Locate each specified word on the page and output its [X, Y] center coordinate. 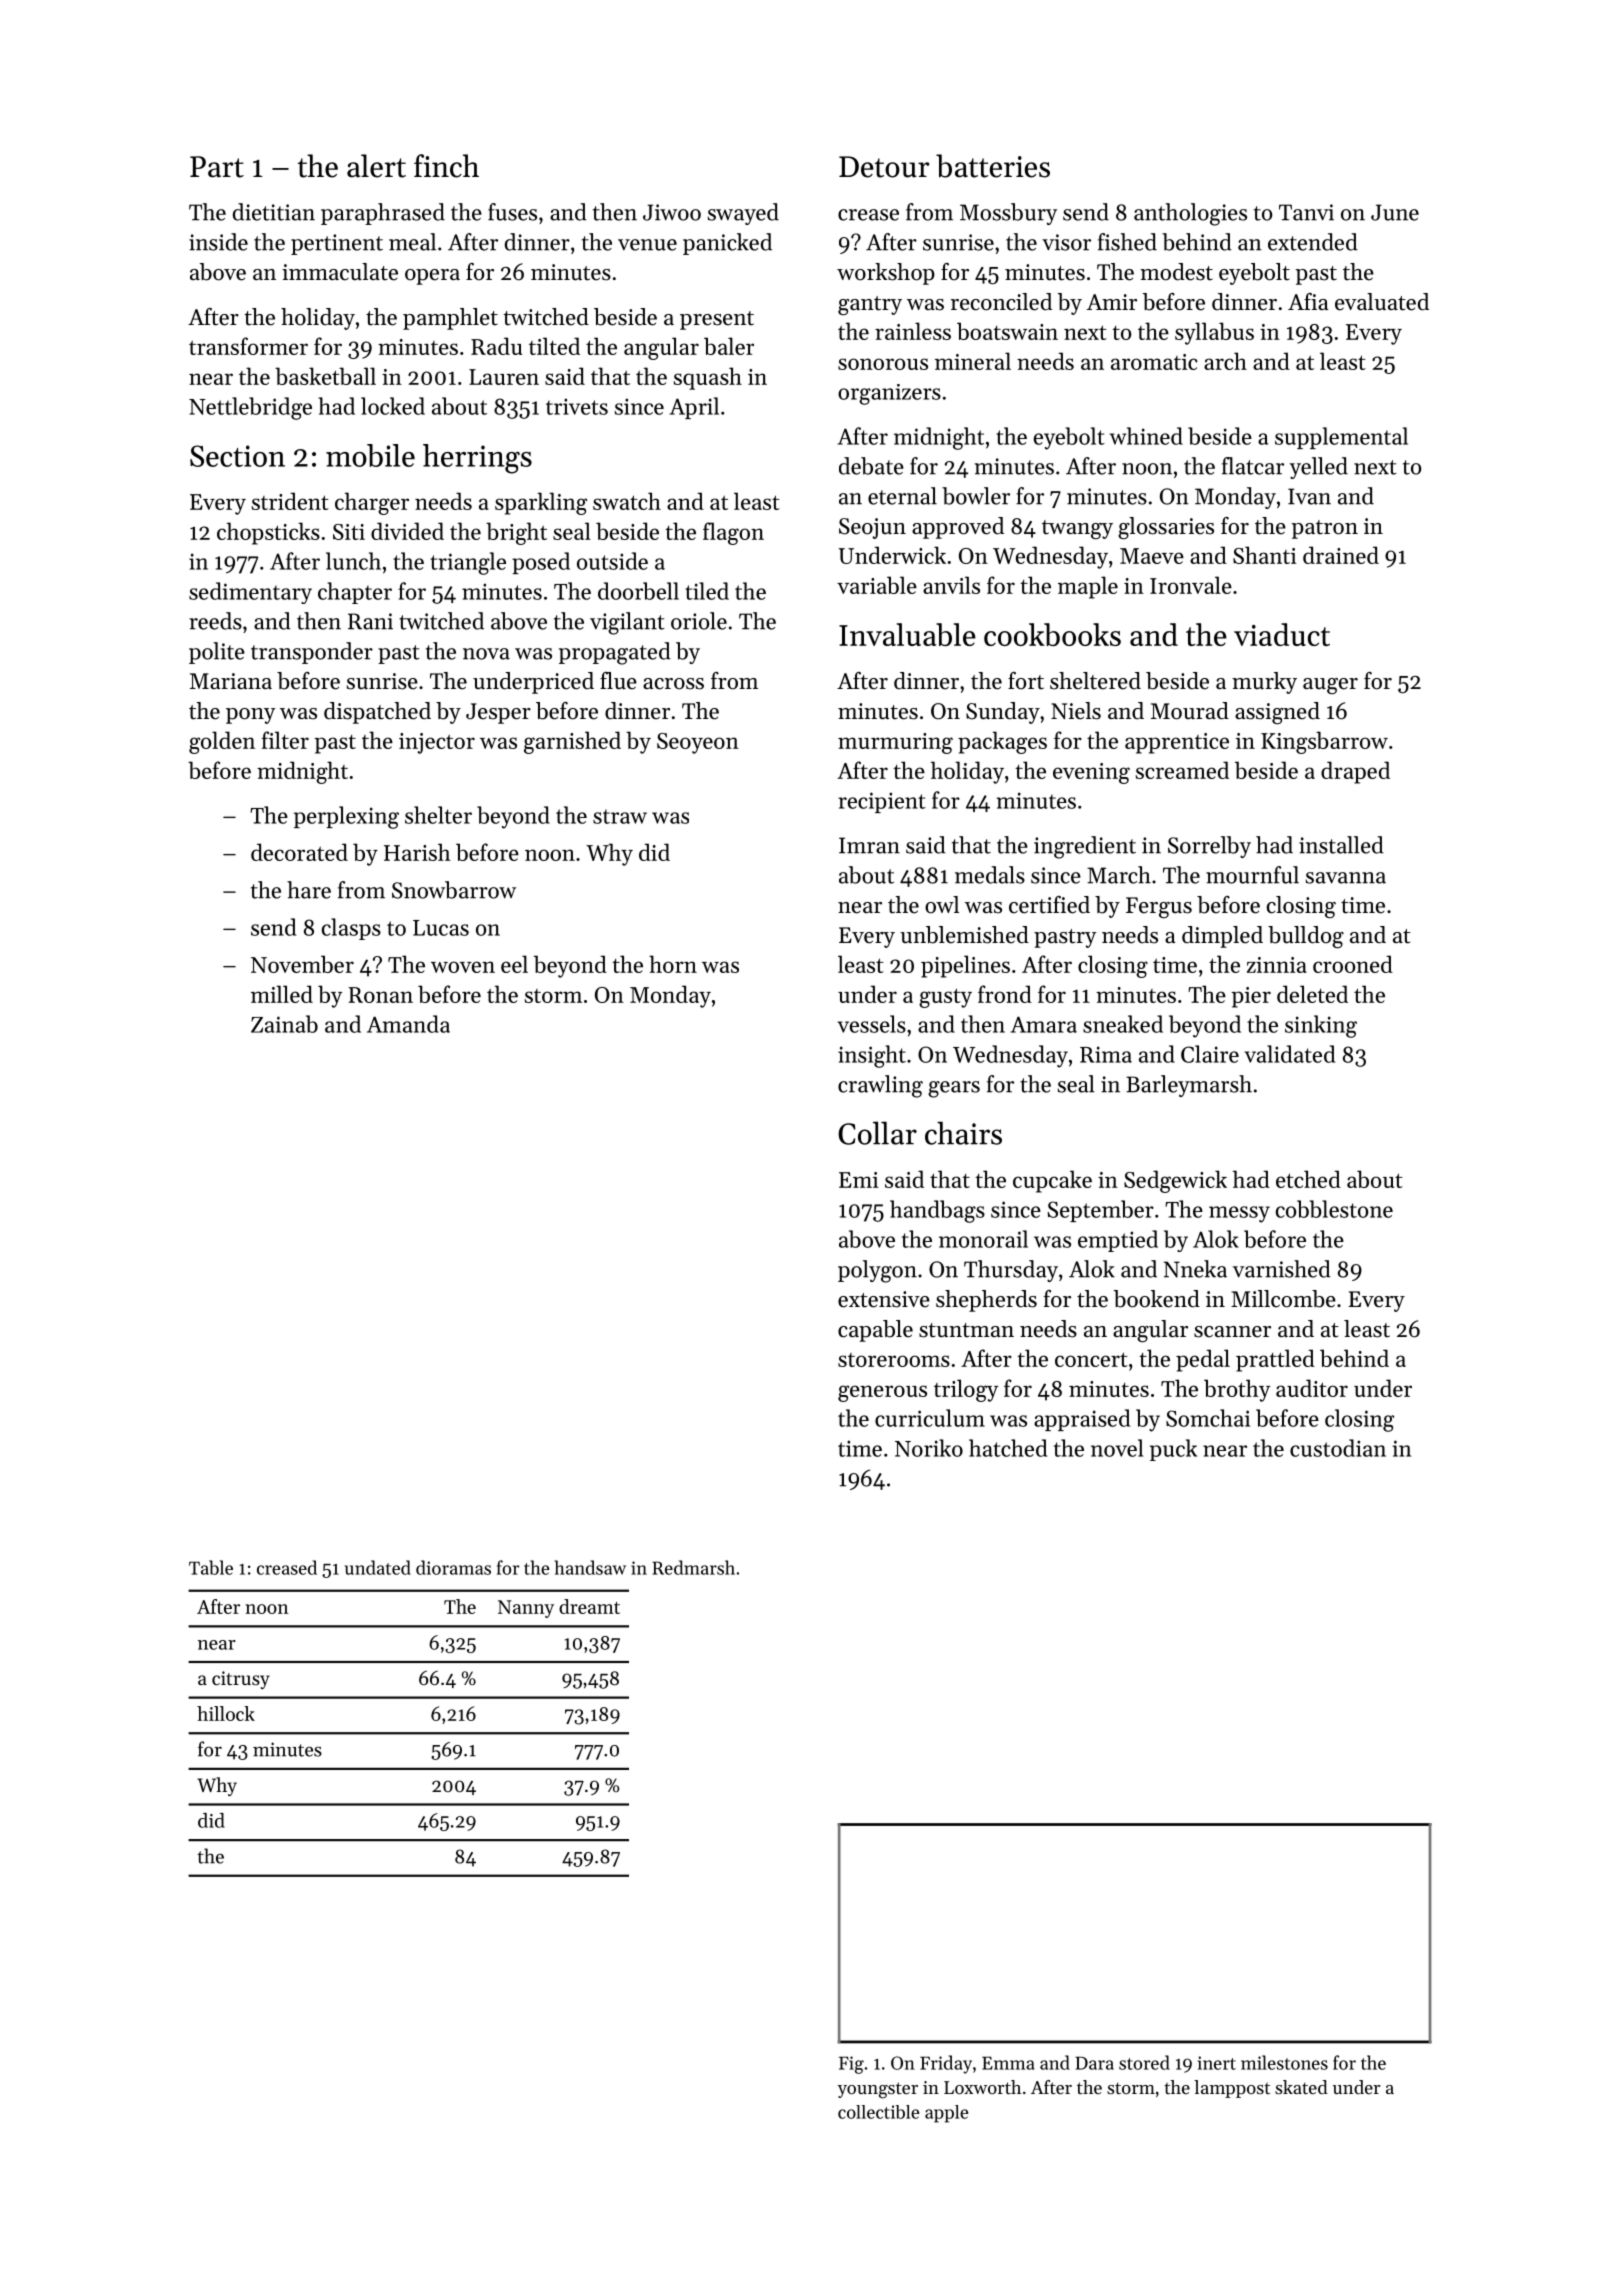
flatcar [1253, 466]
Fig [851, 2065]
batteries [993, 166]
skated [1301, 2087]
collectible [879, 2112]
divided [407, 531]
